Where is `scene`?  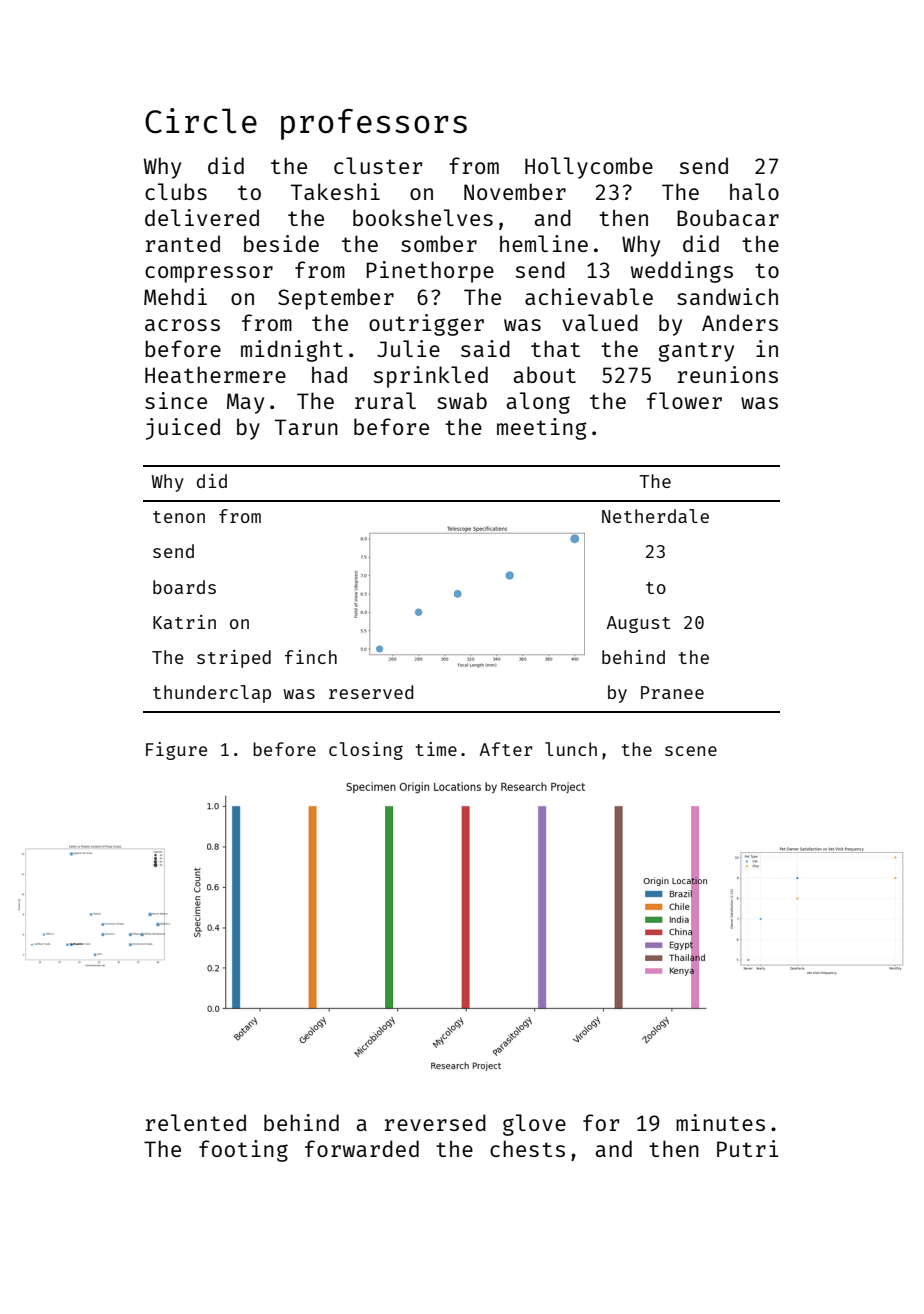
scene is located at coordinates (691, 751).
